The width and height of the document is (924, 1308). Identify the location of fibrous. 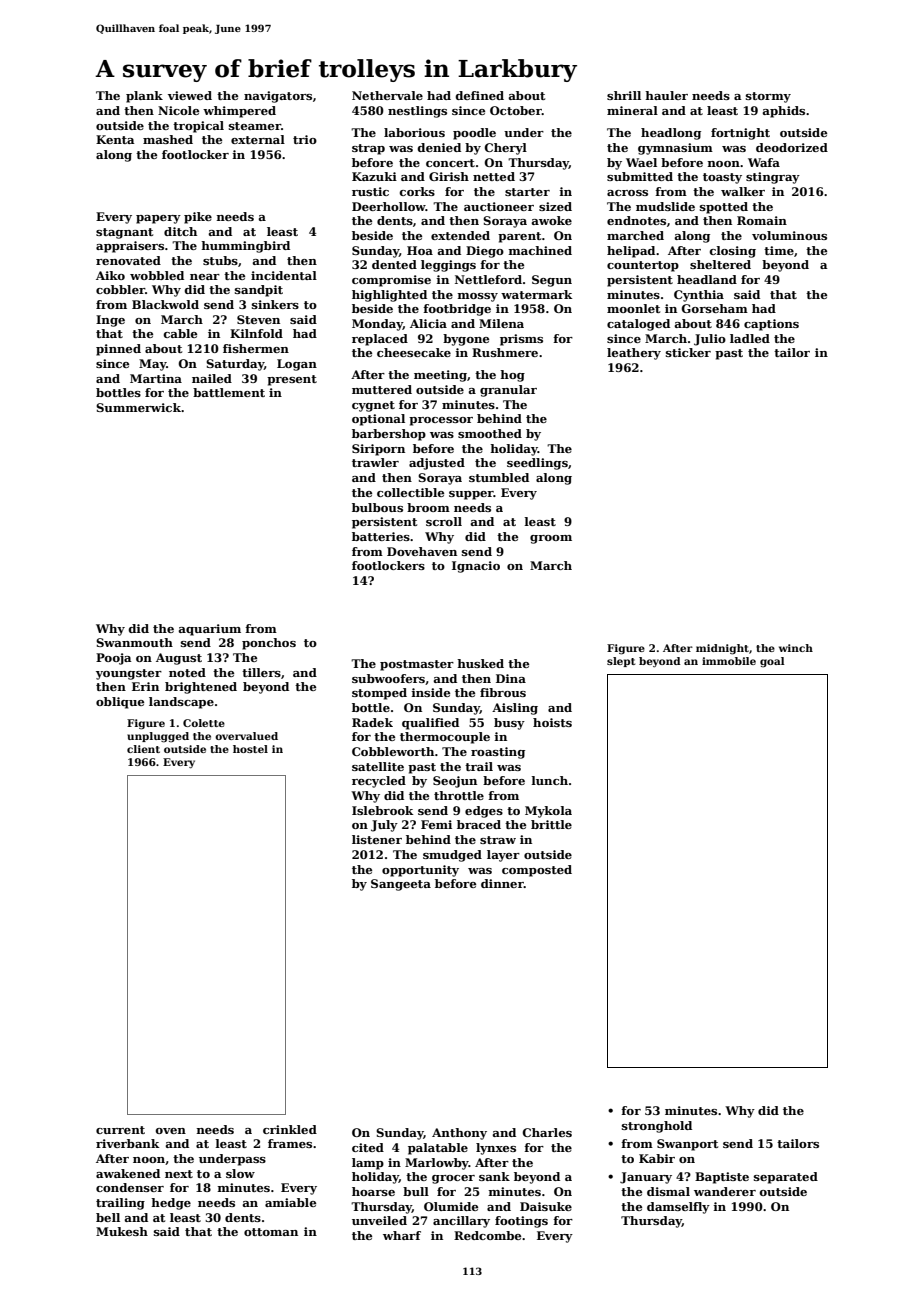
(503, 692).
